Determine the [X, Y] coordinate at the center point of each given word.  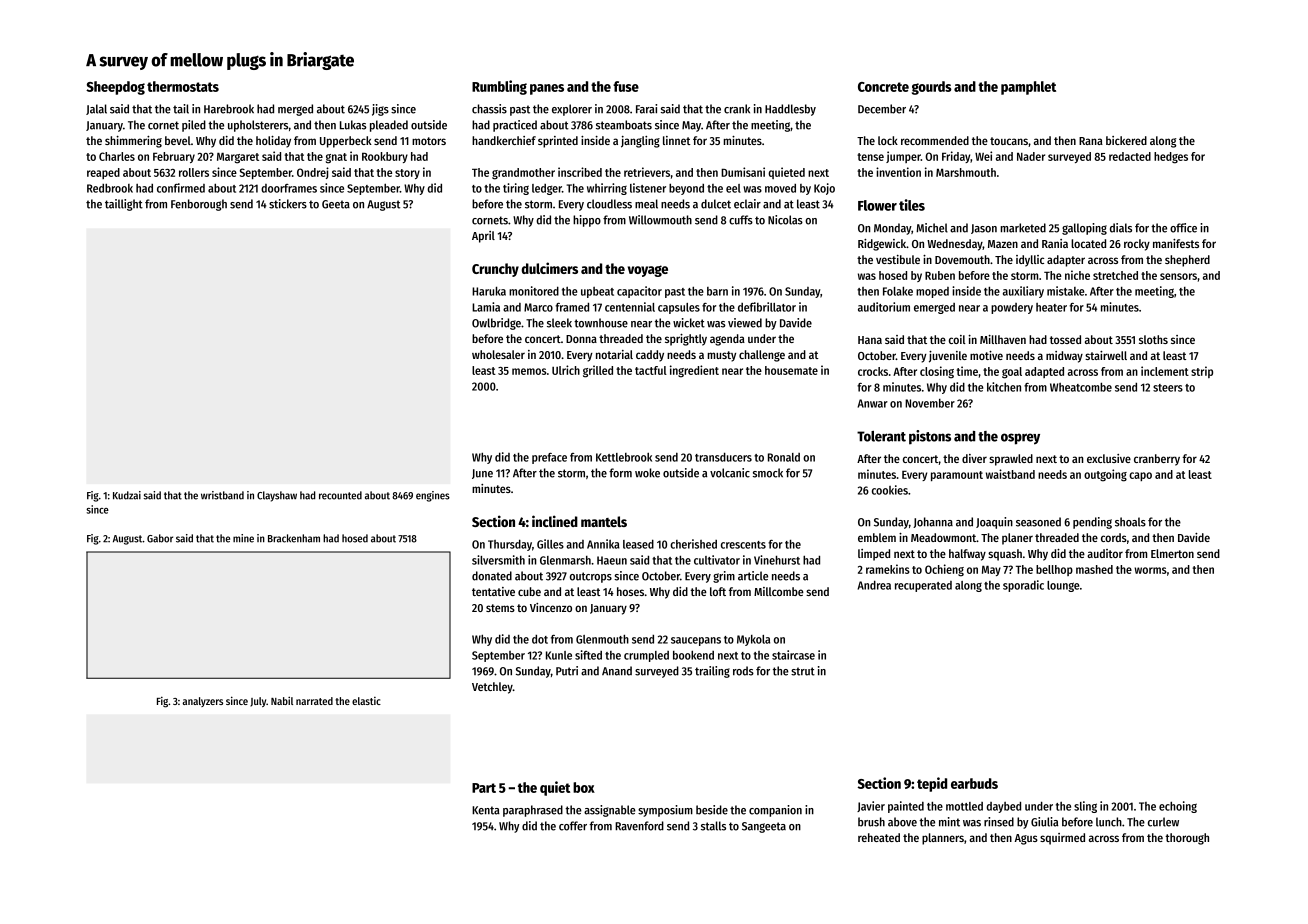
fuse [626, 86]
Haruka [489, 291]
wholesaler [498, 354]
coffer [573, 826]
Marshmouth [966, 172]
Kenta [486, 810]
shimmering [133, 142]
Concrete [883, 87]
